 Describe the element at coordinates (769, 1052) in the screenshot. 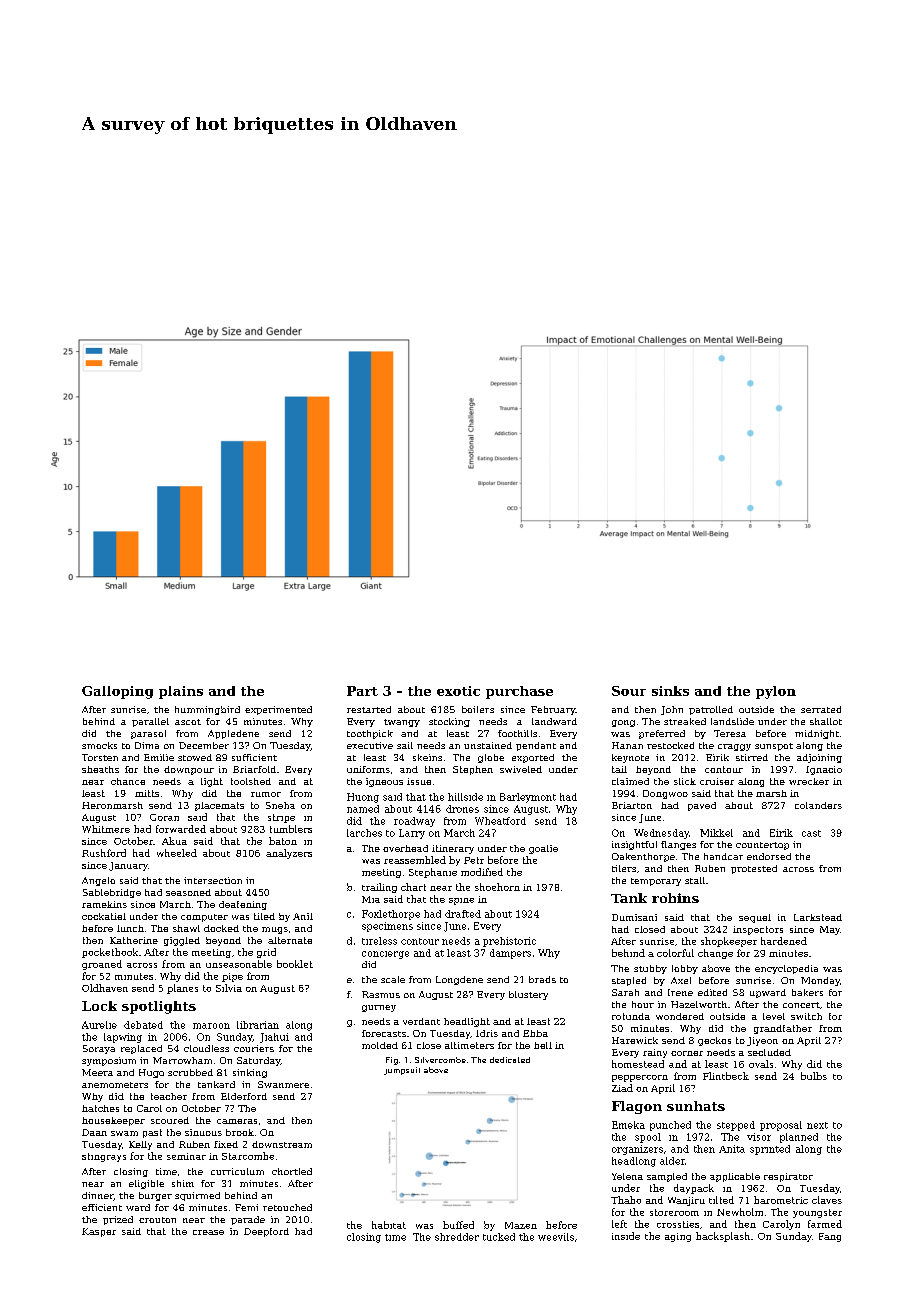

I see `secluded` at that location.
